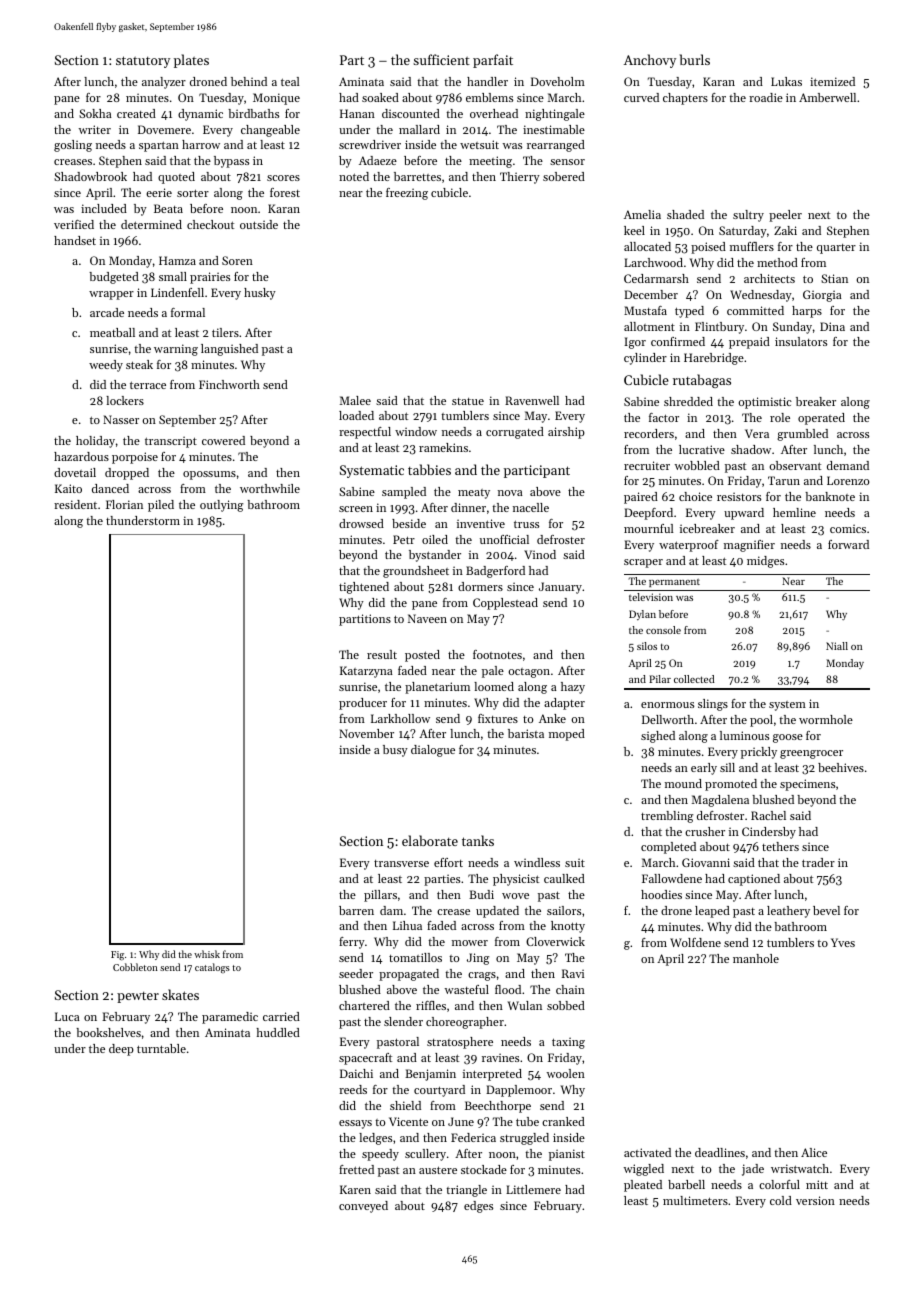  I want to click on conveyed, so click(363, 1207).
